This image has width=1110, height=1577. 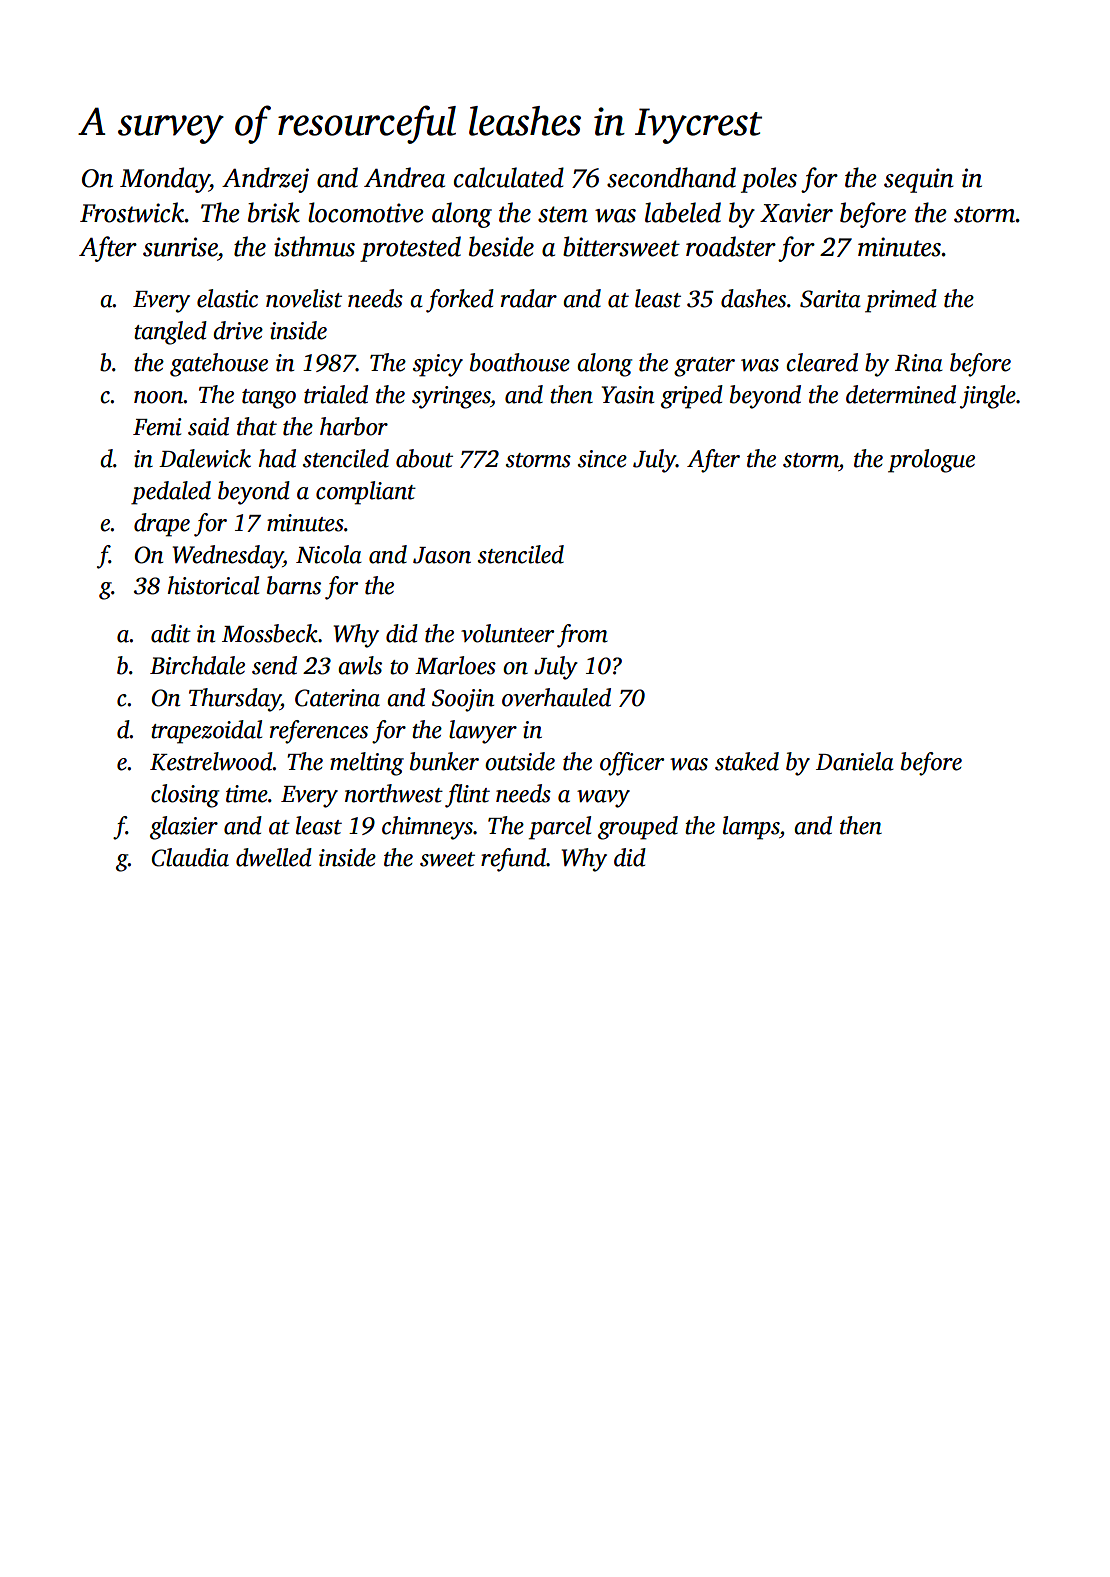 What do you see at coordinates (901, 301) in the image?
I see `primed` at bounding box center [901, 301].
